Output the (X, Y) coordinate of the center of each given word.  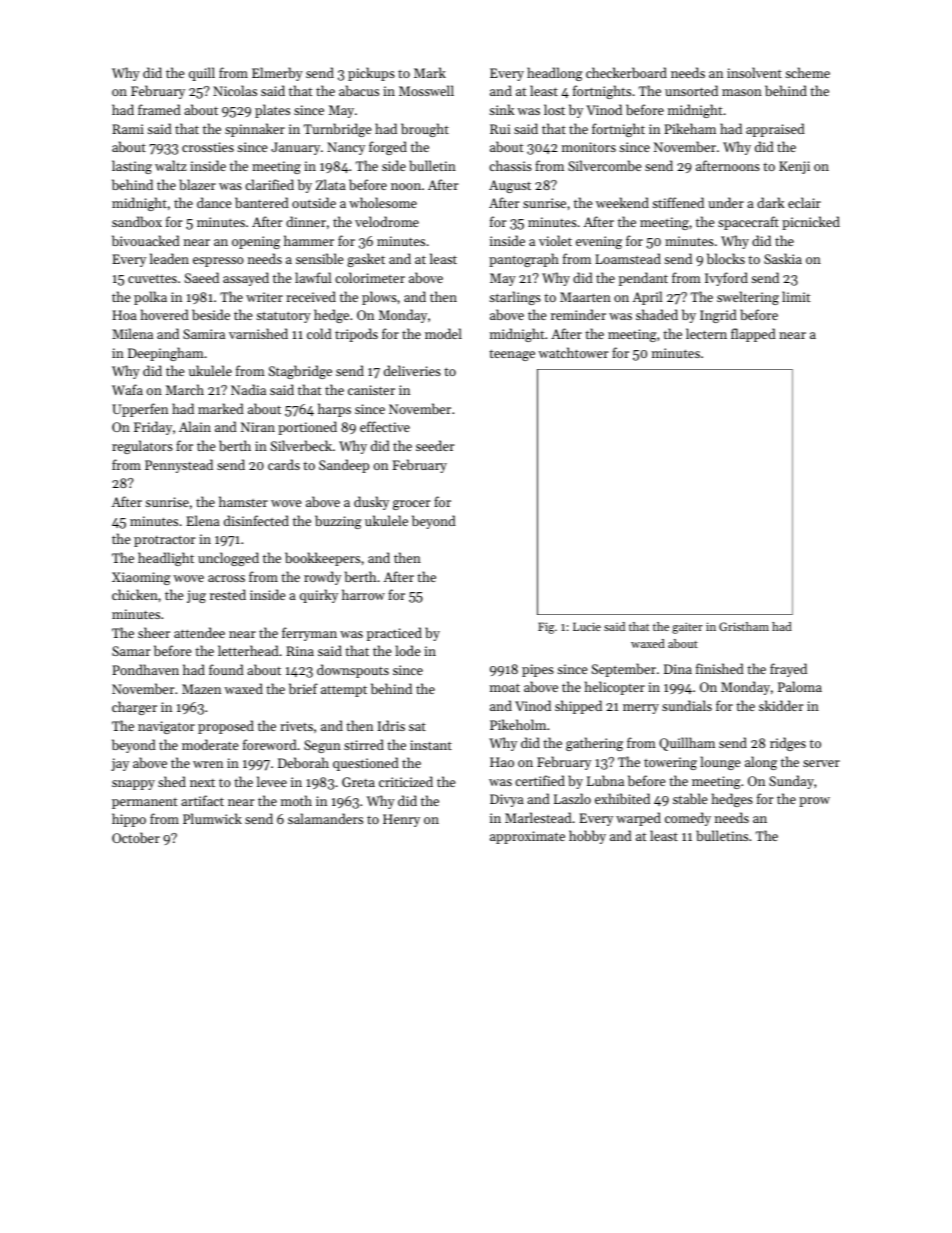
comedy (688, 819)
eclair (804, 202)
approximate (527, 837)
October (136, 837)
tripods (356, 335)
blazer (197, 184)
